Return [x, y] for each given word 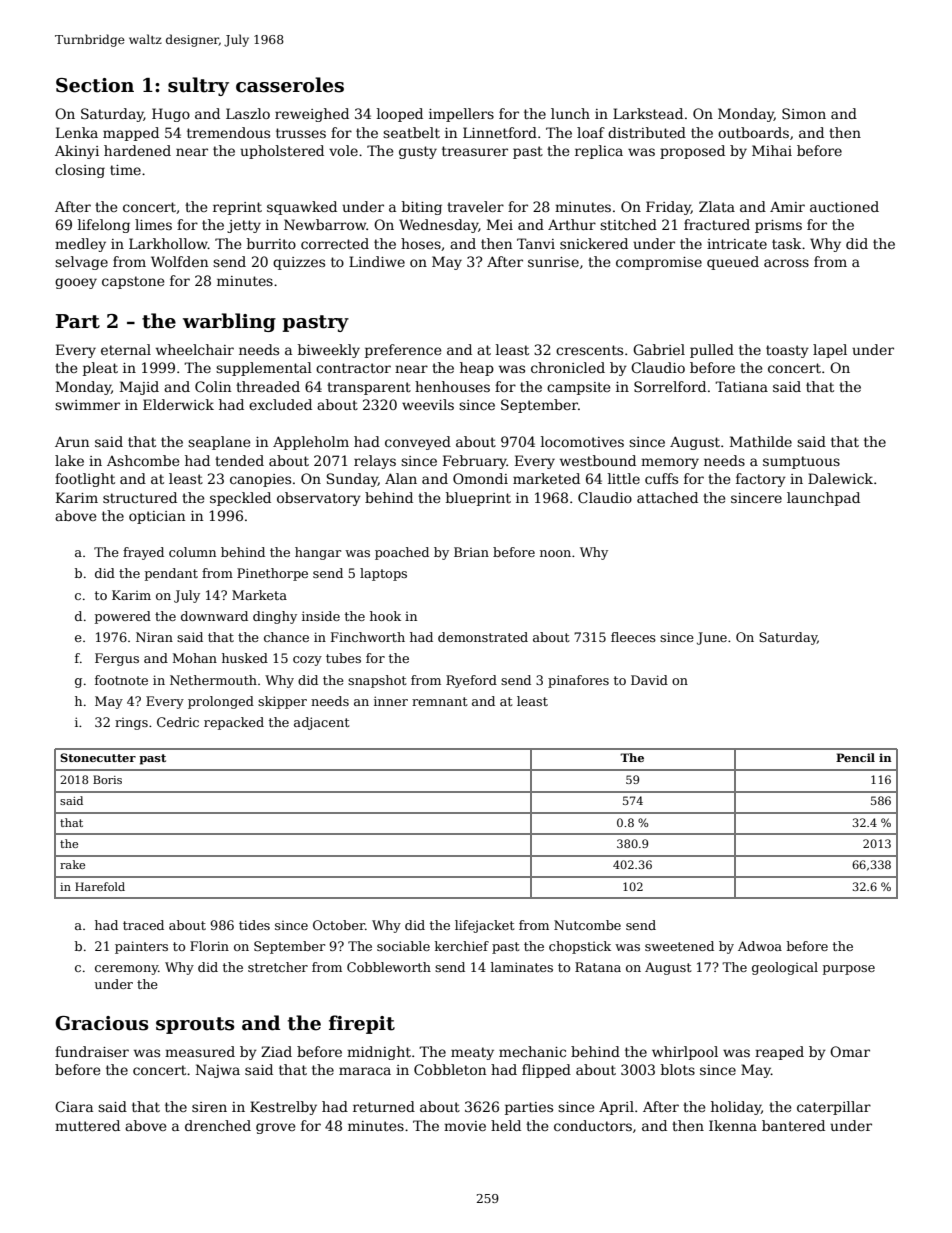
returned [384, 1106]
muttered [87, 1125]
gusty [418, 152]
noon [555, 553]
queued [733, 263]
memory [670, 463]
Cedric [178, 722]
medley [80, 245]
